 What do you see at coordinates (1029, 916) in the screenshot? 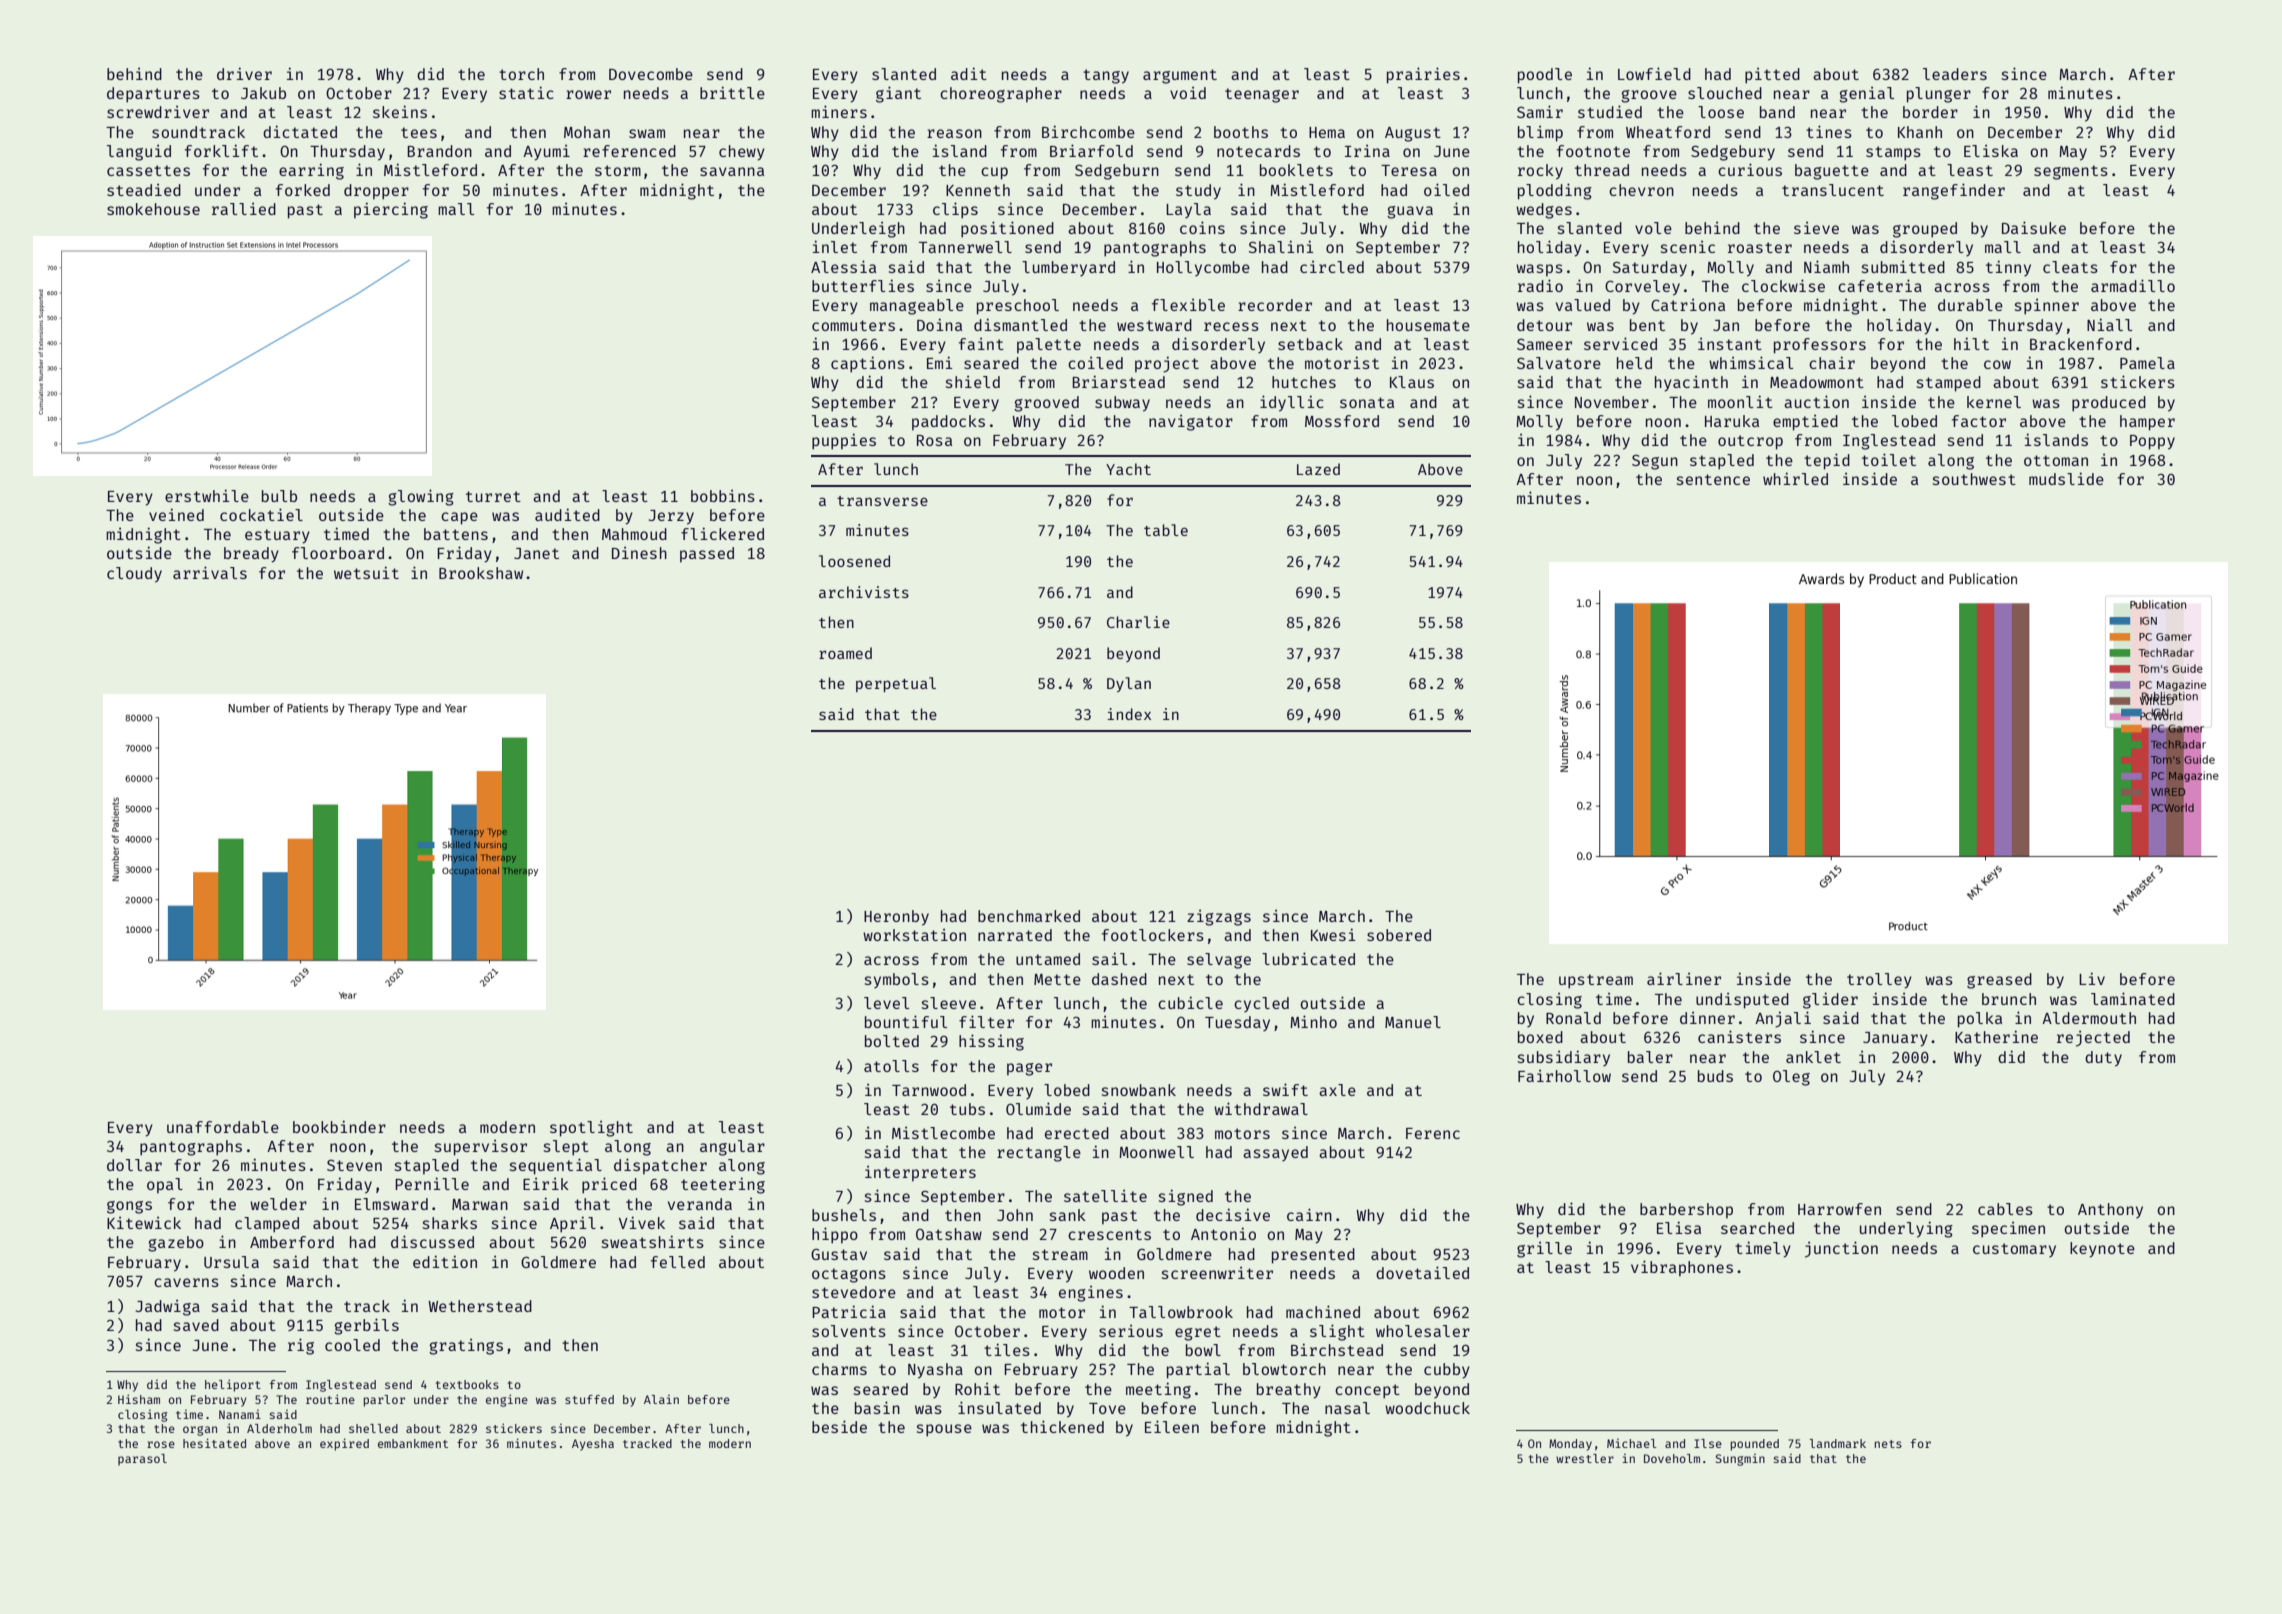
I see `benchmarked` at bounding box center [1029, 916].
